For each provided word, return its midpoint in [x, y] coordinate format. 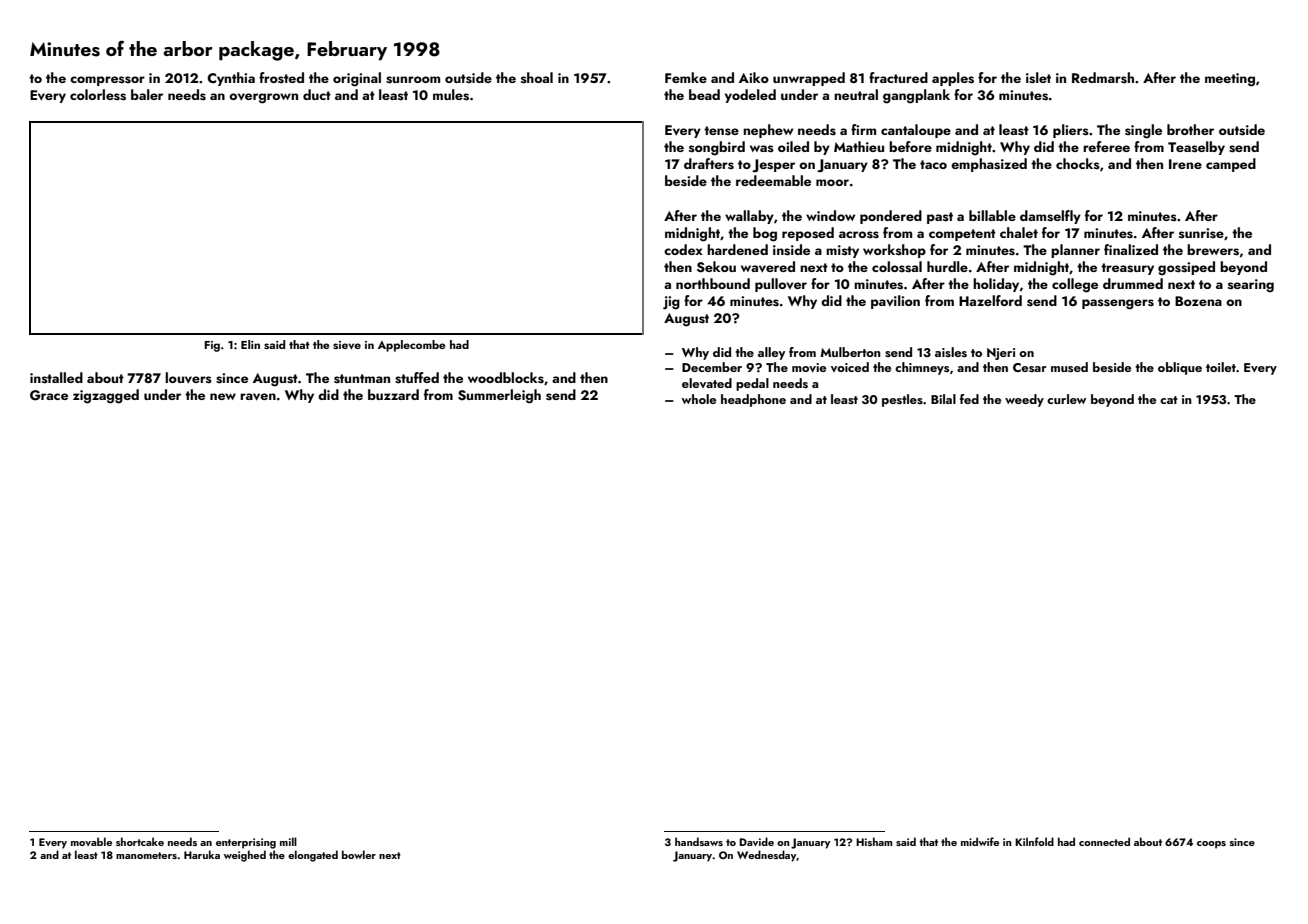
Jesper [773, 165]
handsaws [699, 841]
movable [91, 841]
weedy [1024, 400]
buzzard [393, 394]
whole [698, 399]
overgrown [263, 98]
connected [1104, 841]
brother [1190, 129]
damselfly [1050, 217]
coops [1211, 845]
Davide [756, 841]
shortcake [140, 841]
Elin [250, 344]
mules [451, 95]
